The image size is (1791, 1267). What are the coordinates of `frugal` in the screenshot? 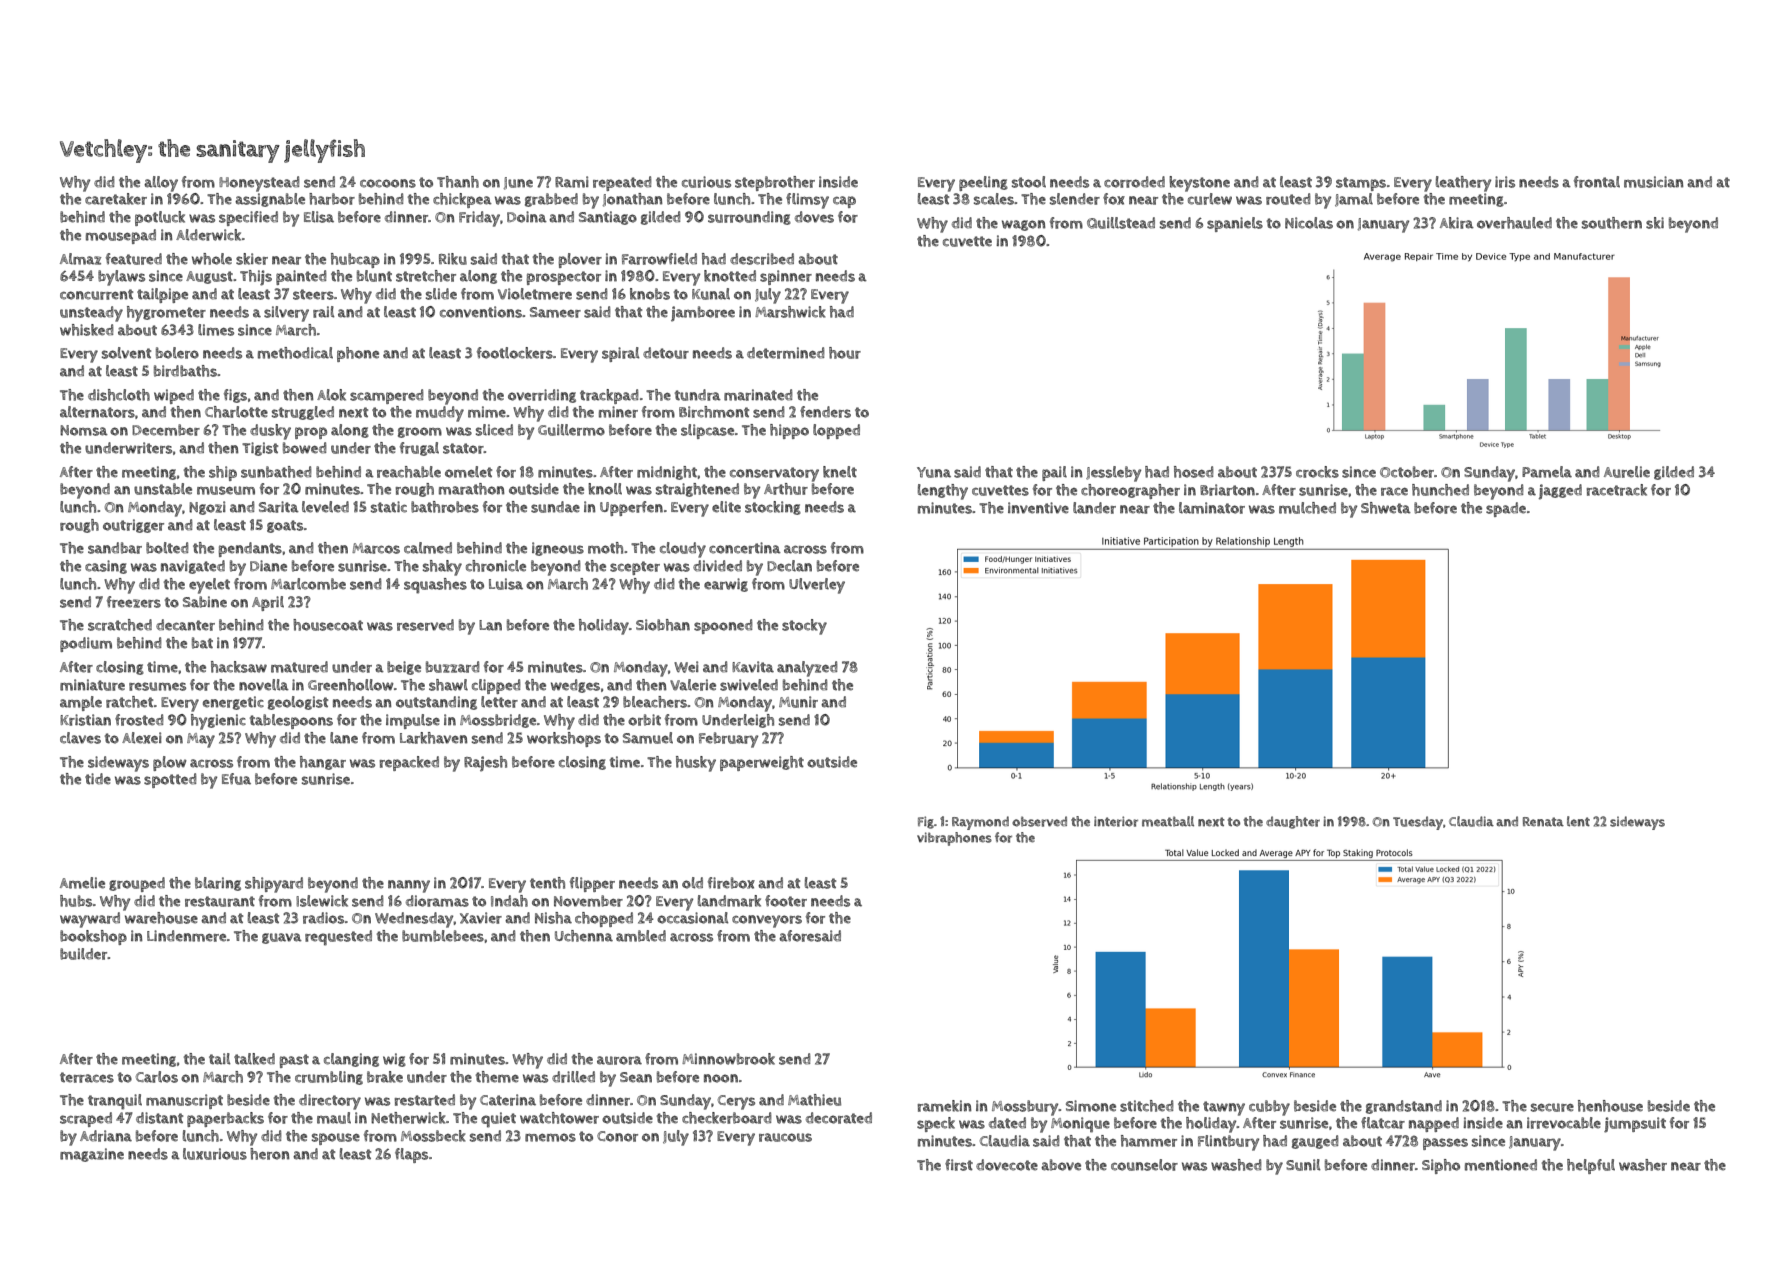 It's located at (419, 449).
